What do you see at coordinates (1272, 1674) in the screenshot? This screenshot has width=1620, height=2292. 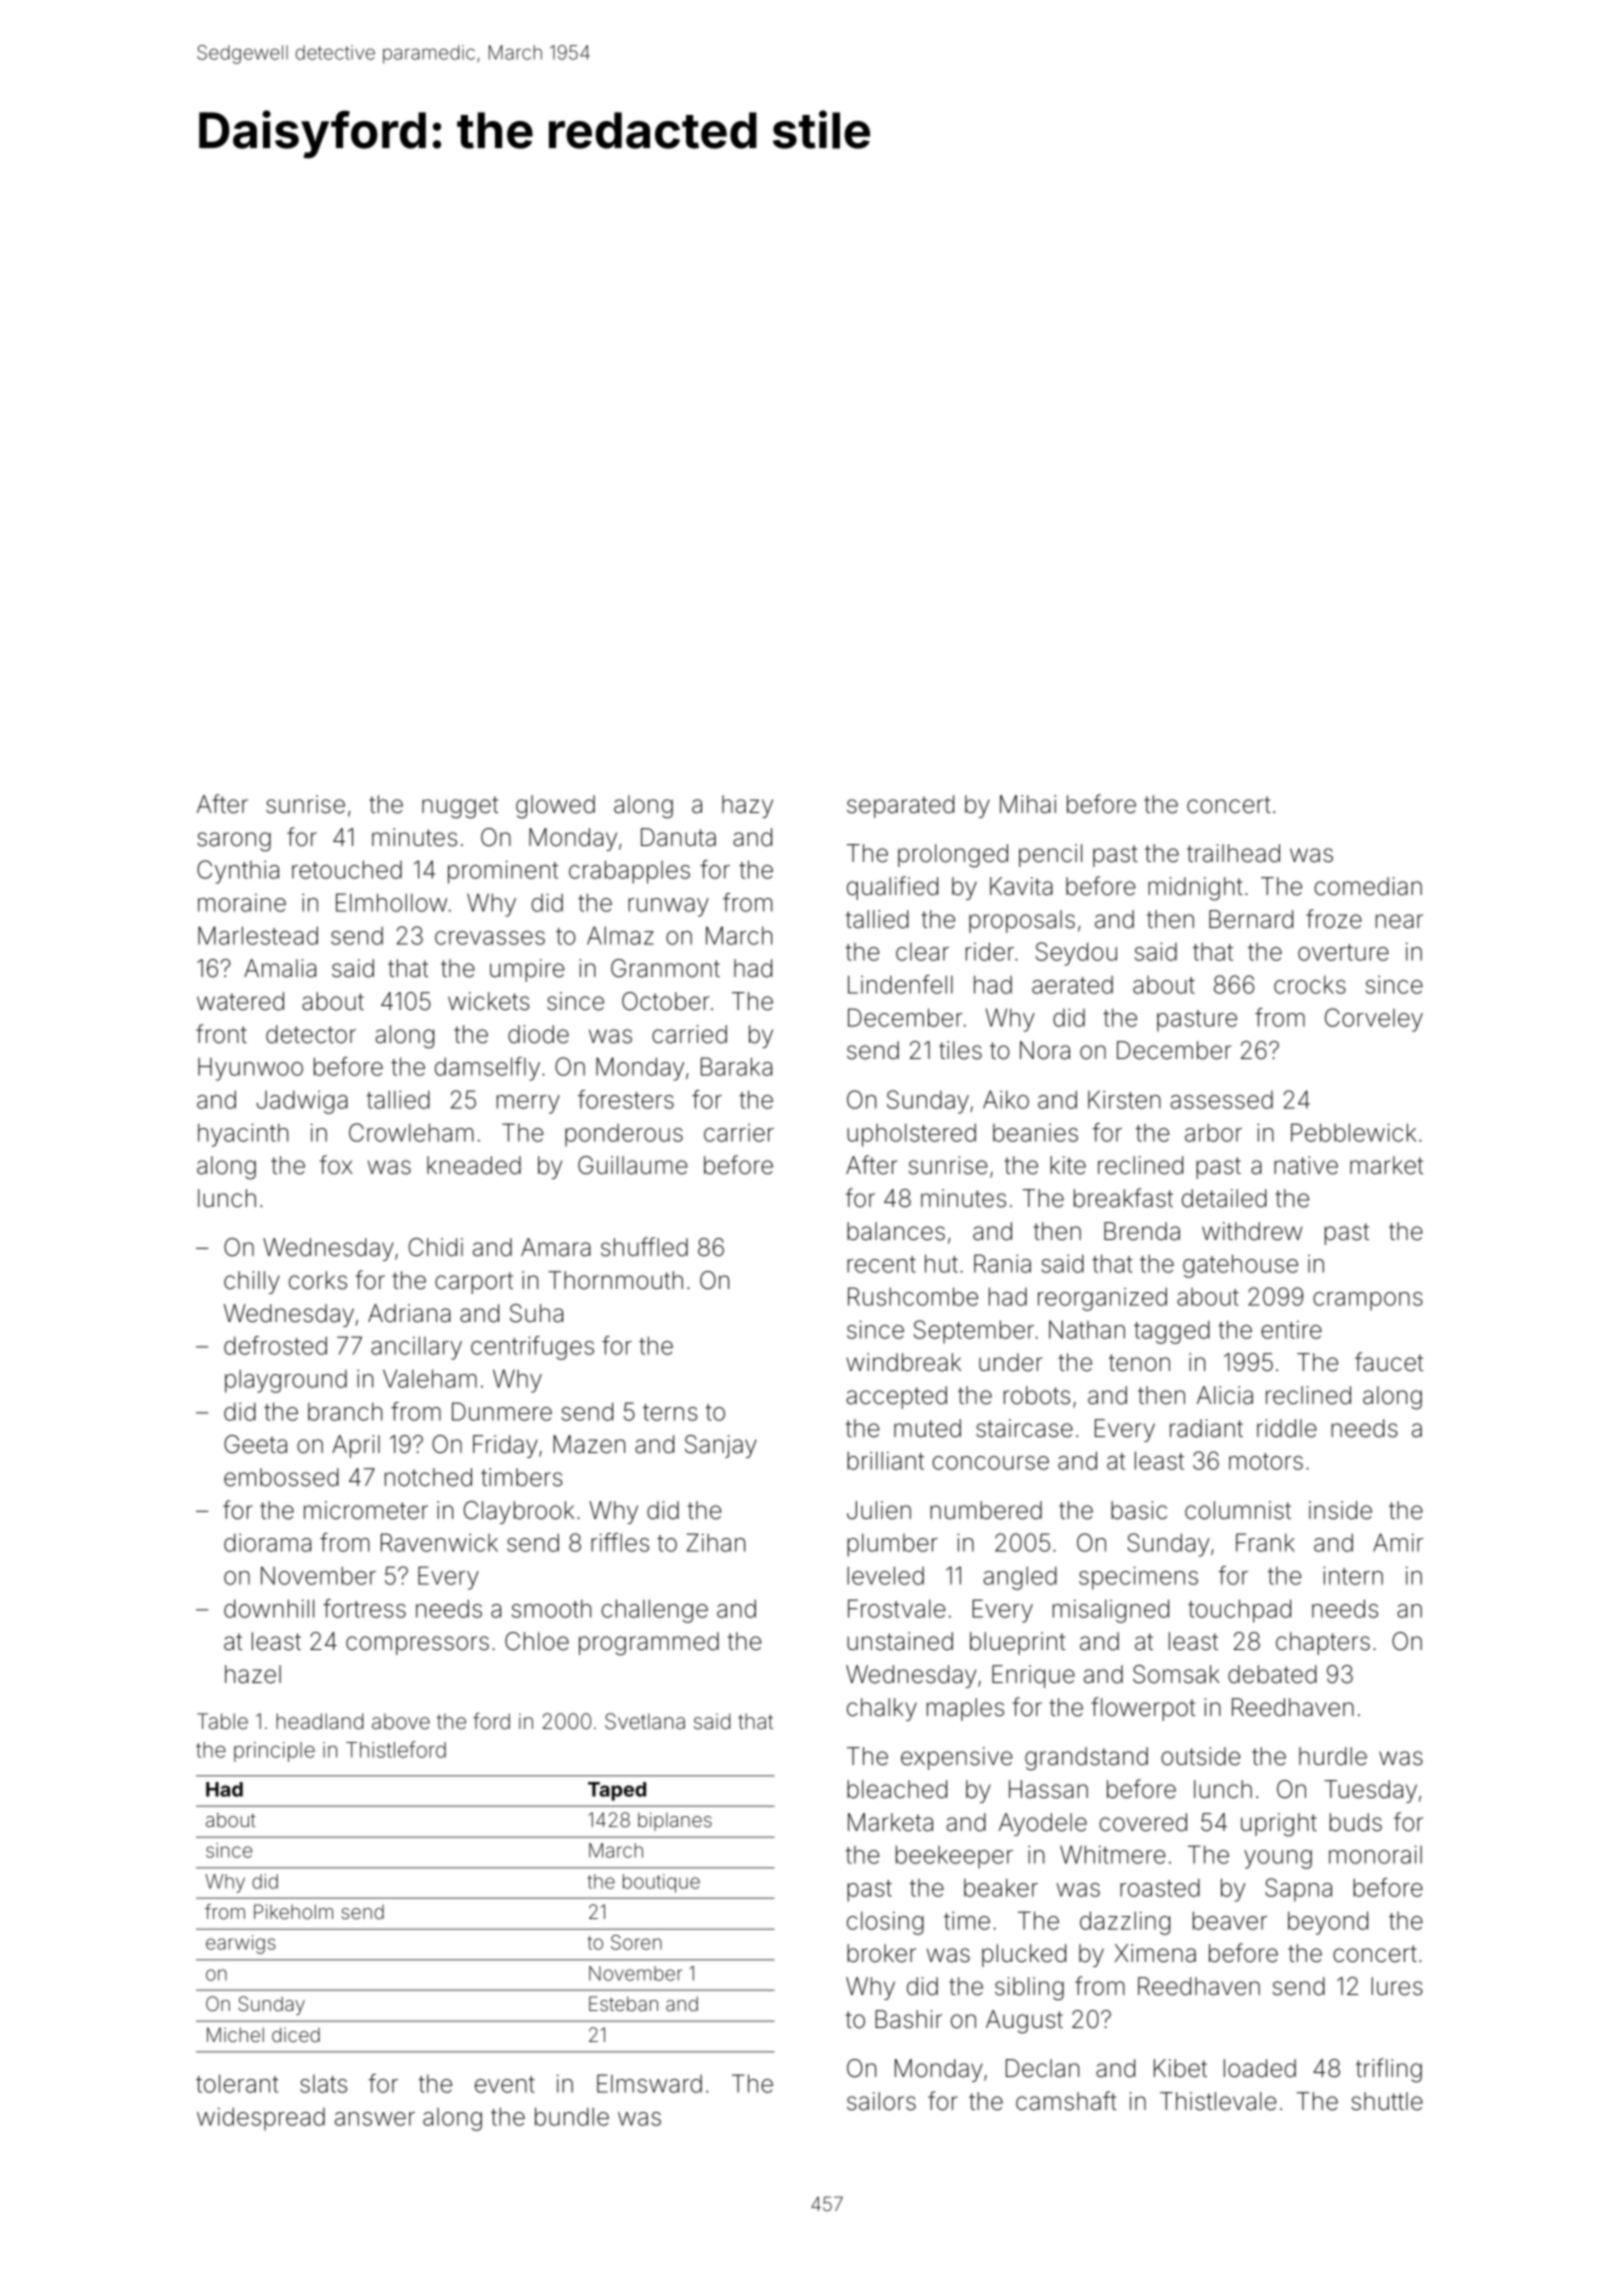 I see `debated` at bounding box center [1272, 1674].
